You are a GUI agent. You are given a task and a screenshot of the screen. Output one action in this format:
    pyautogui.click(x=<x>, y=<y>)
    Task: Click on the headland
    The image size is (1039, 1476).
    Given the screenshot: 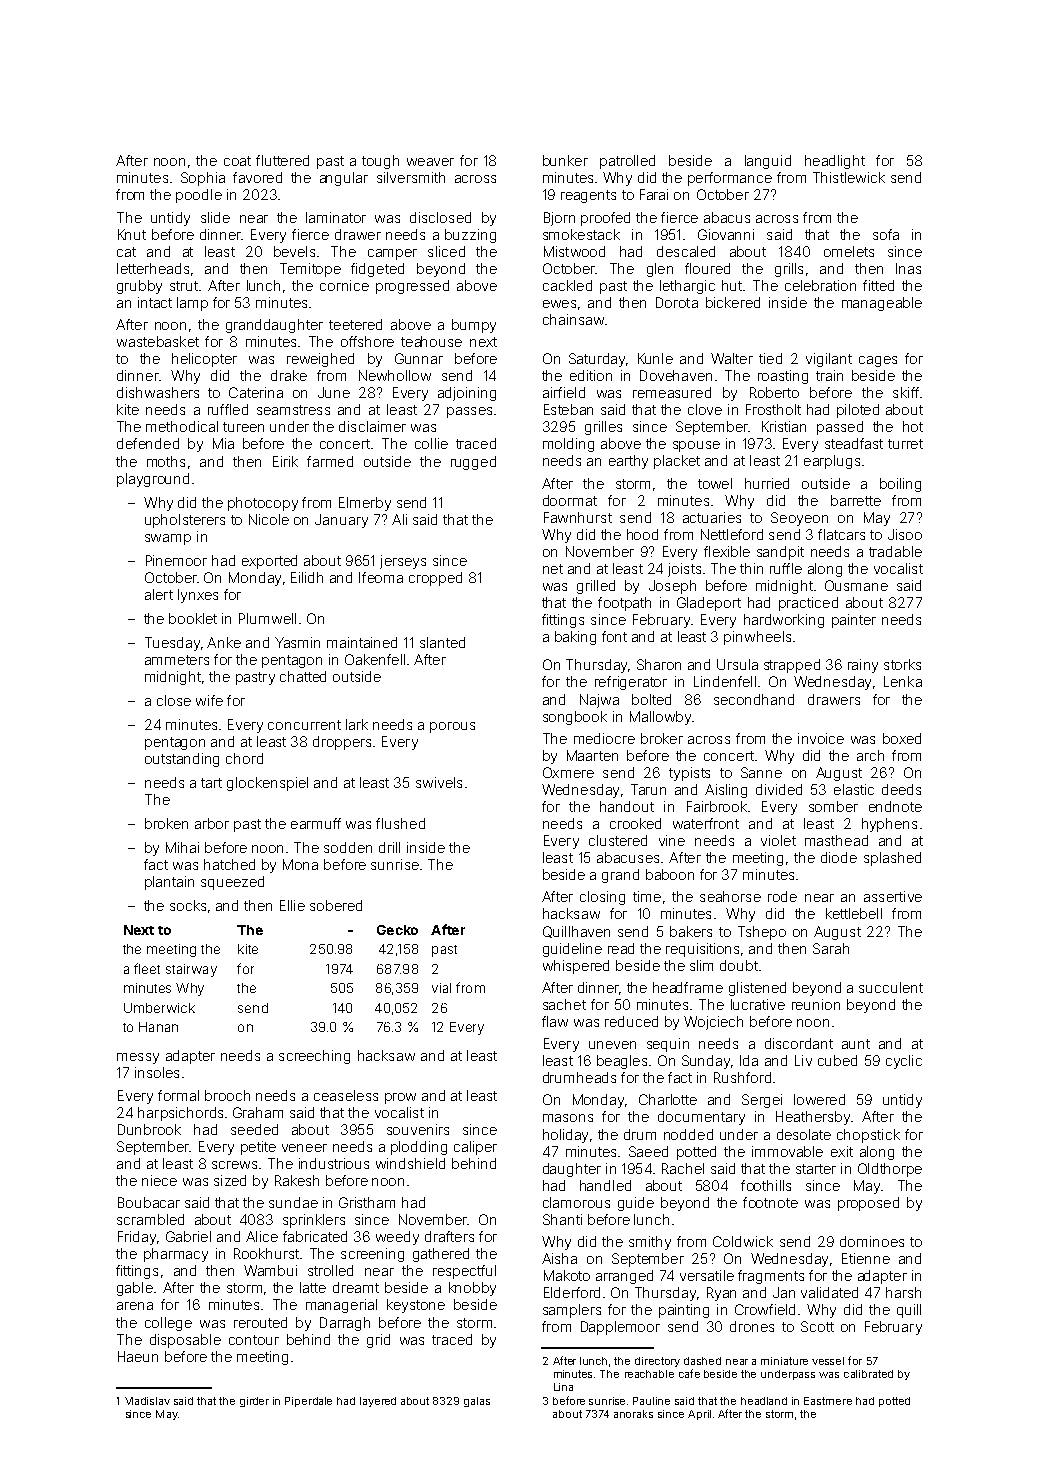 What is the action you would take?
    pyautogui.click(x=764, y=1401)
